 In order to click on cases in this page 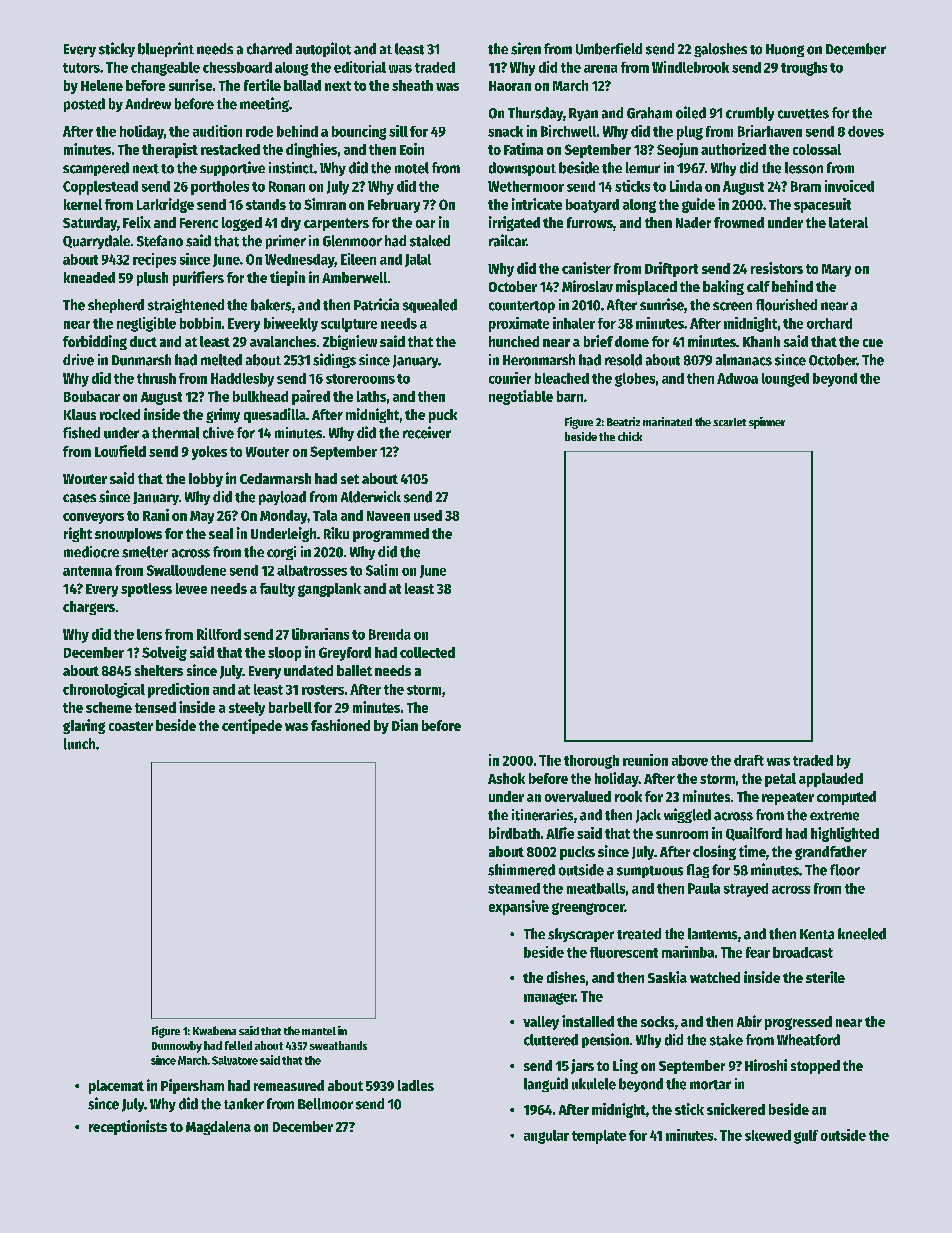, I will do `click(79, 498)`.
